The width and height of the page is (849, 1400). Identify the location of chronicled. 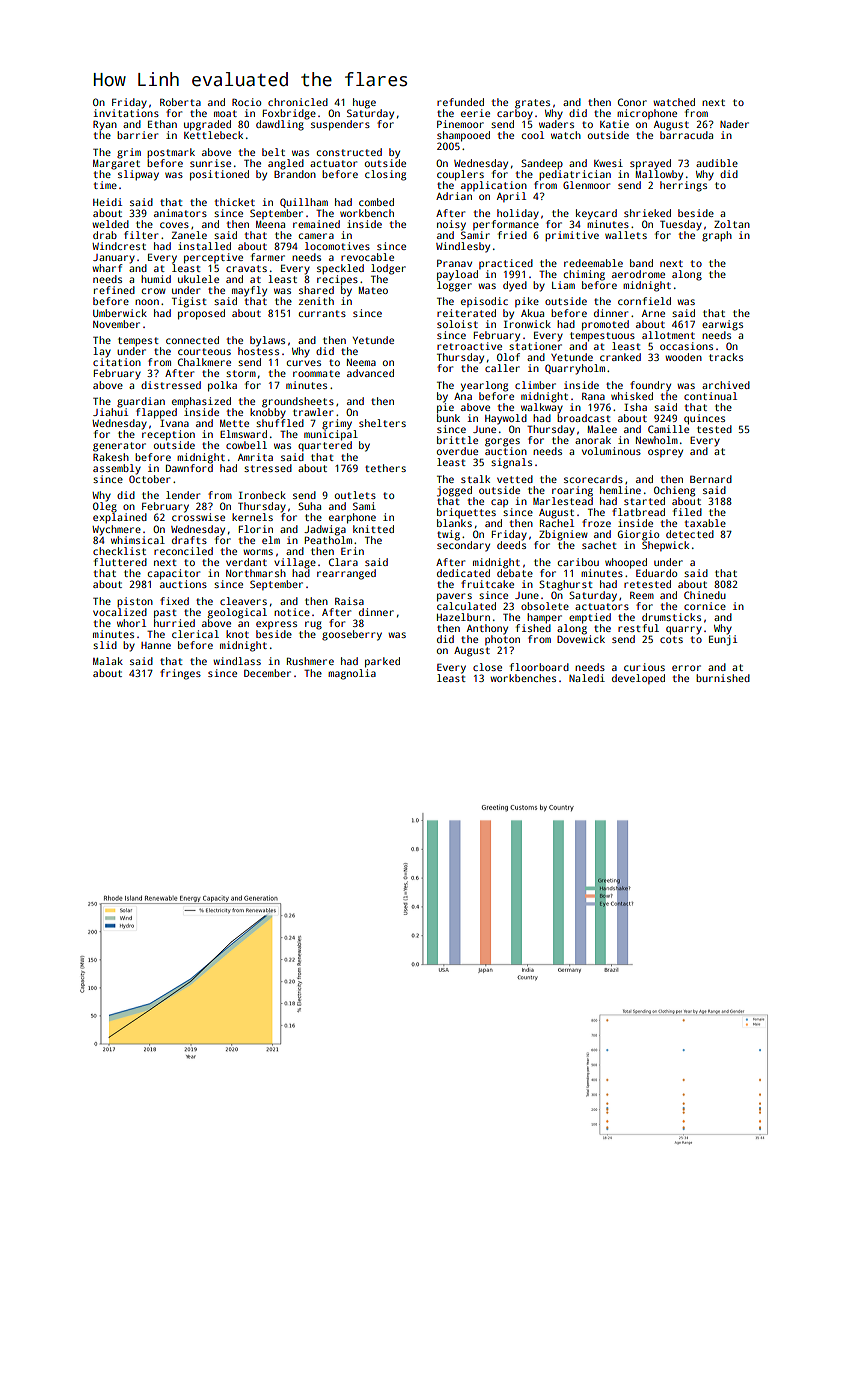
(298, 102).
